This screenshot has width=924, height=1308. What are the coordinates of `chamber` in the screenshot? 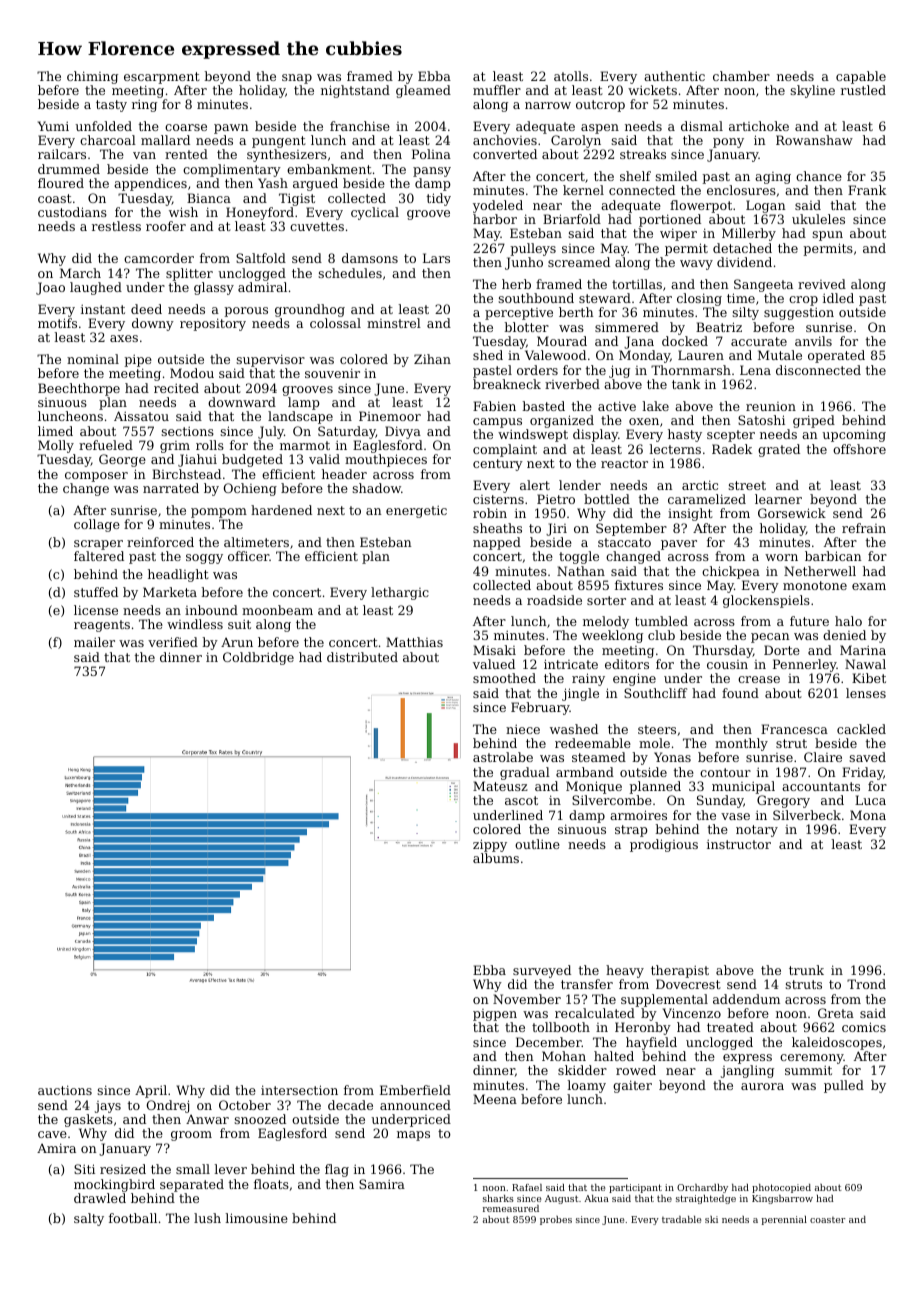 It's located at (741, 76).
